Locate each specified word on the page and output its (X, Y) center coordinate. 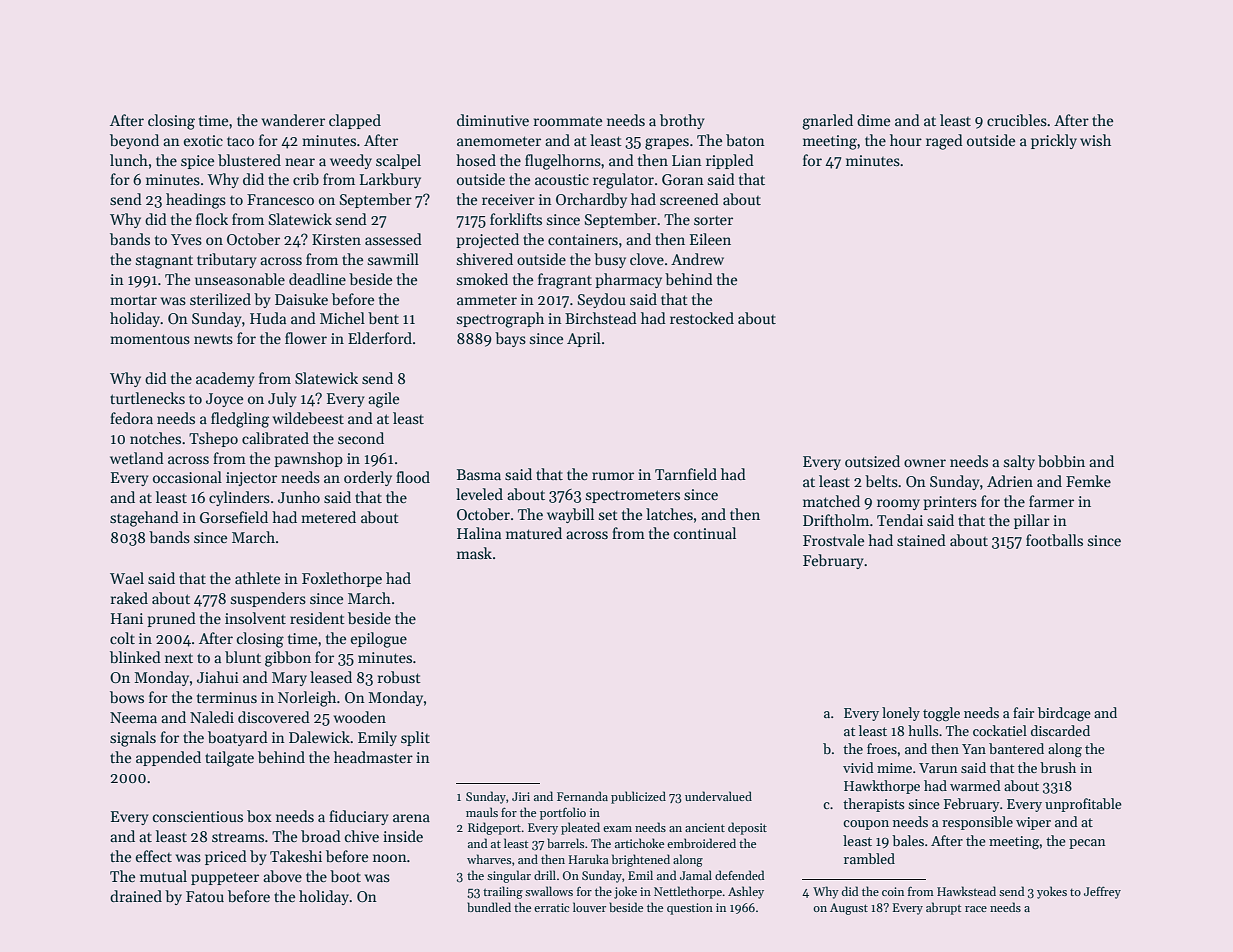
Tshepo (213, 439)
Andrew (697, 259)
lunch (129, 160)
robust (399, 677)
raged (944, 142)
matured (534, 533)
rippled (730, 161)
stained (921, 540)
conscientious (198, 816)
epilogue (379, 640)
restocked (702, 318)
